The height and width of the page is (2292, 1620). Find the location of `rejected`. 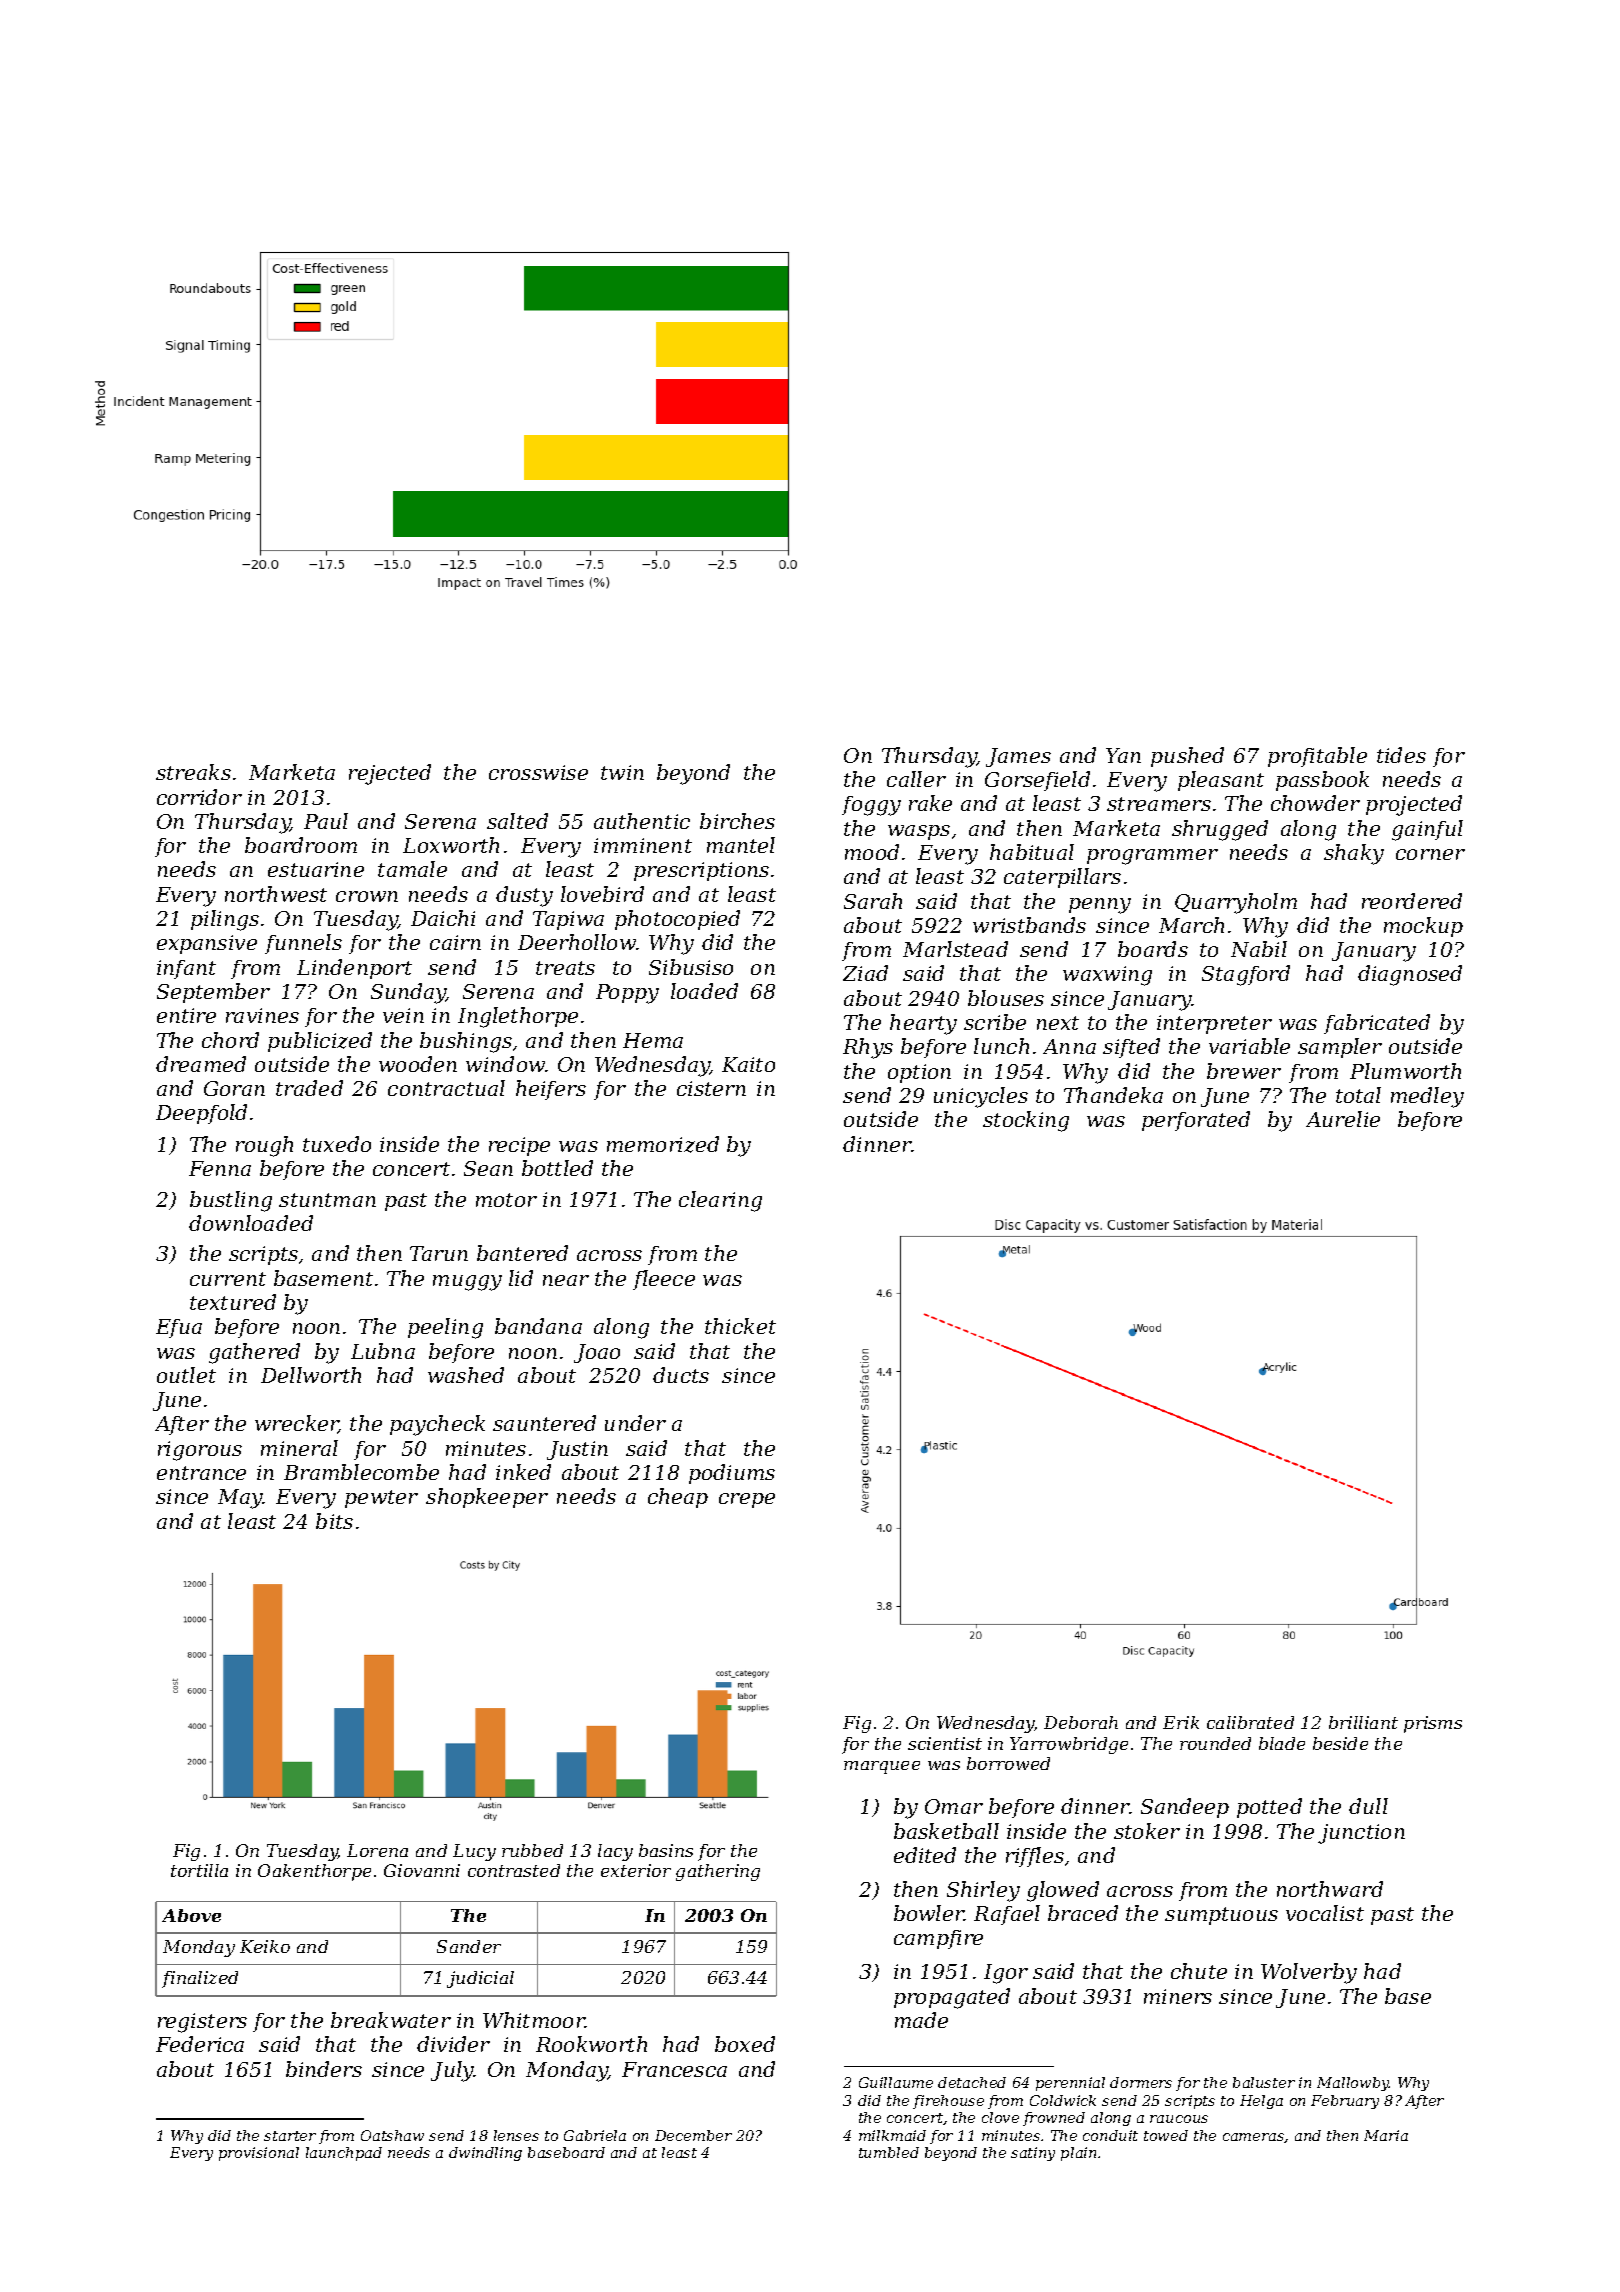

rejected is located at coordinates (390, 774).
